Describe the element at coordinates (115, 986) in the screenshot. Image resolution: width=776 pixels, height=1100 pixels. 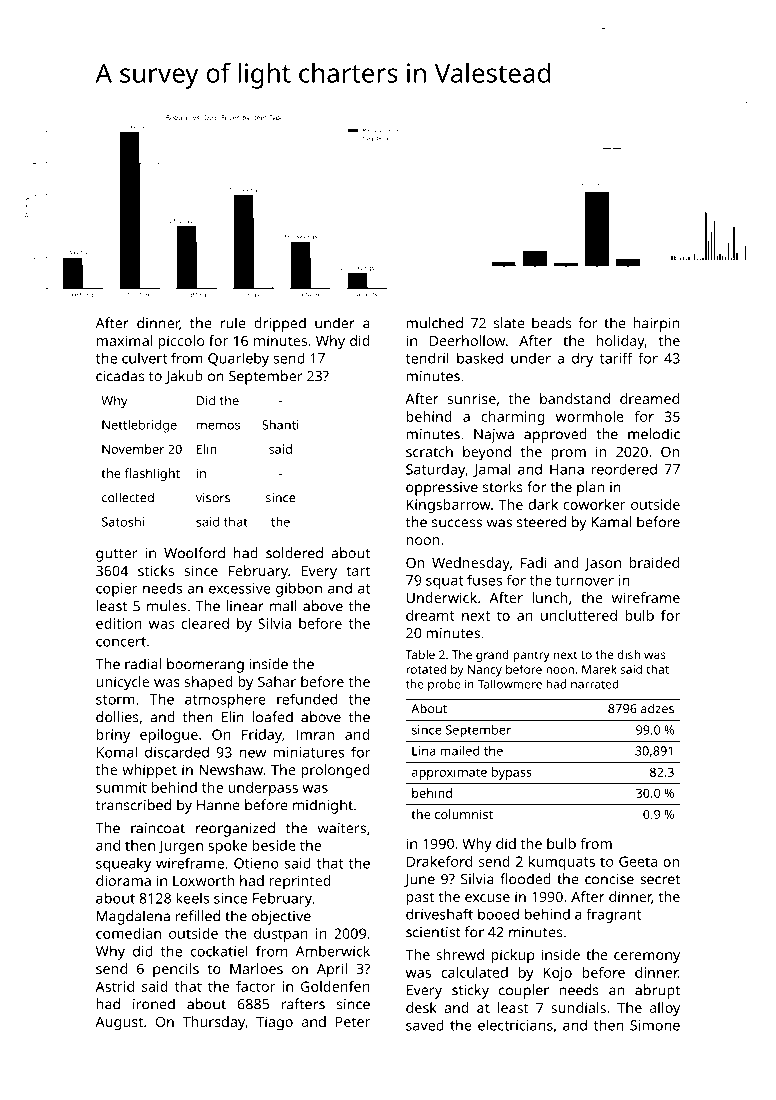
I see `Astrid` at that location.
